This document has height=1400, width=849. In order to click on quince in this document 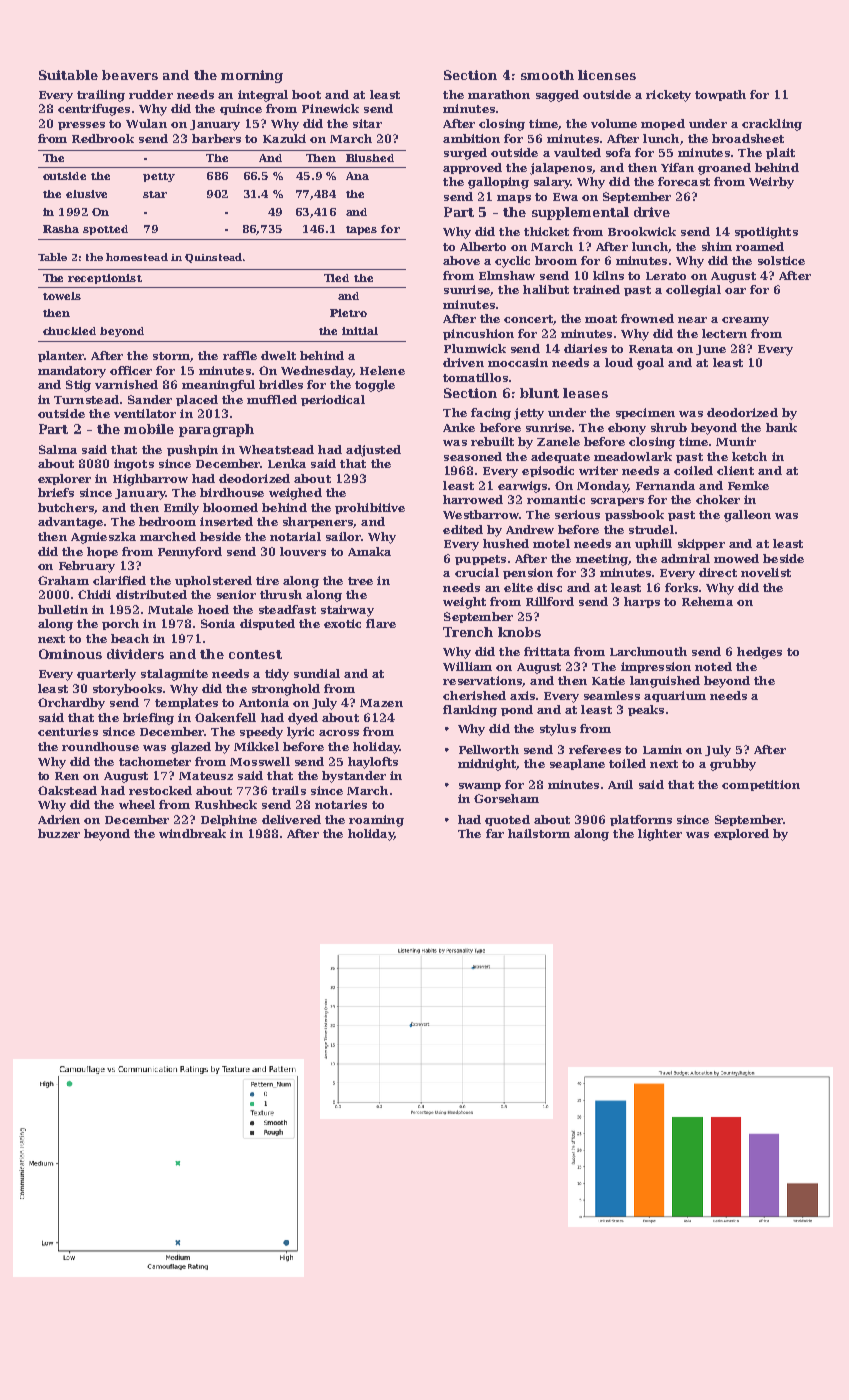, I will do `click(241, 109)`.
